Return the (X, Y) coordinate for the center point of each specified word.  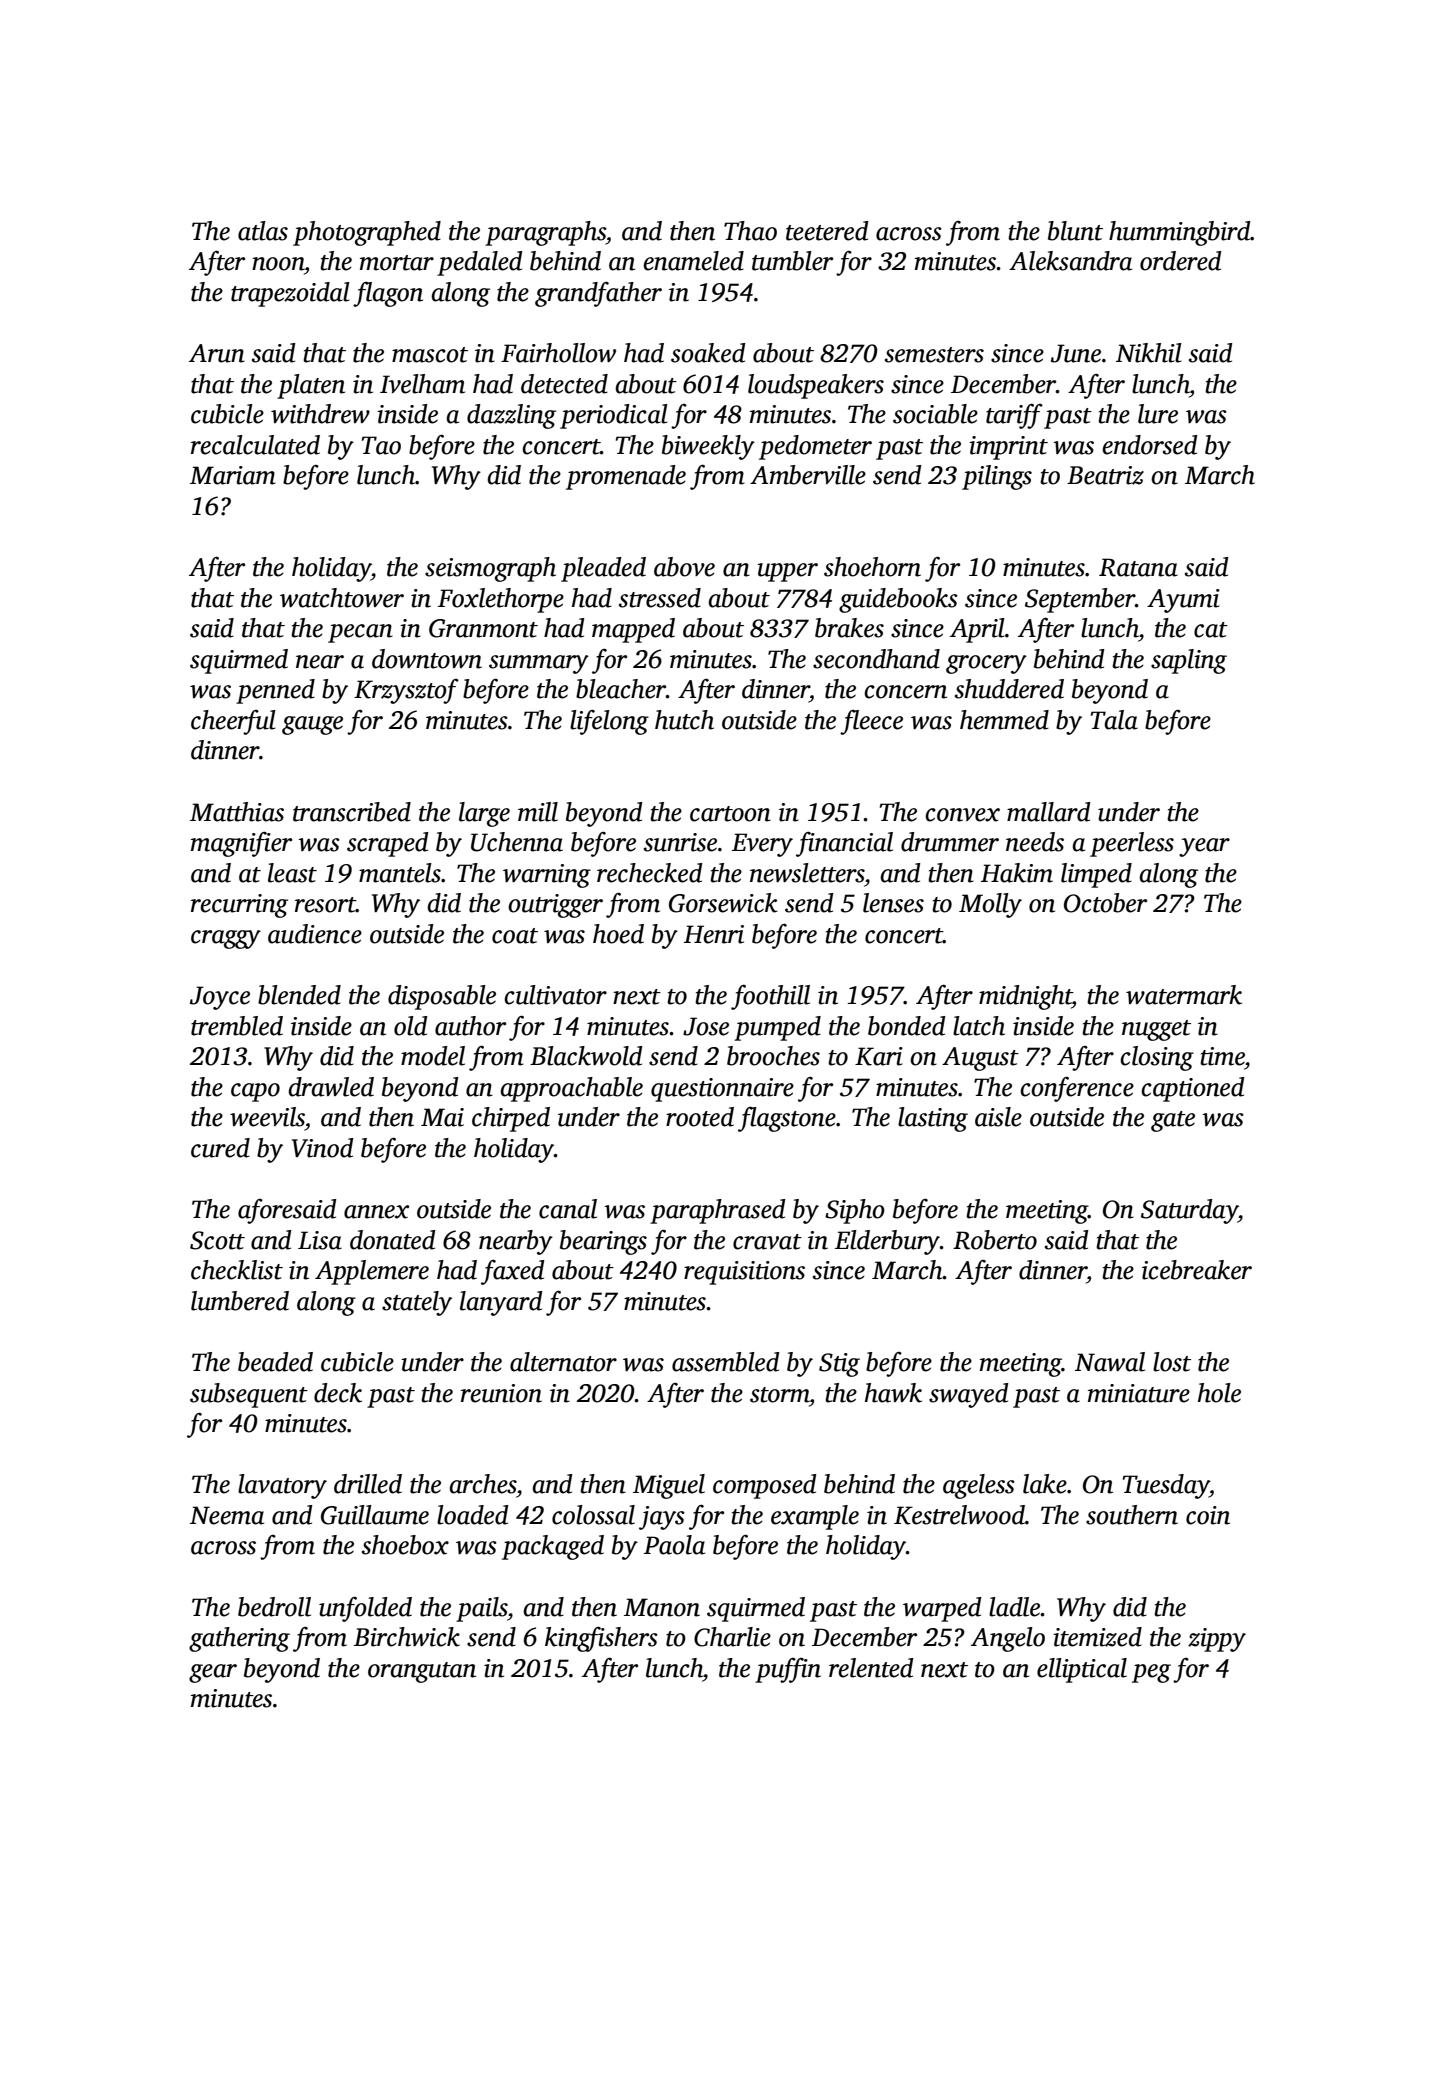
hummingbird (1180, 233)
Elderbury (887, 1242)
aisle (998, 1117)
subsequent (249, 1395)
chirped (511, 1119)
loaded (473, 1515)
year (1204, 847)
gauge (312, 725)
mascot (430, 355)
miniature (1139, 1393)
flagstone (787, 1119)
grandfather (598, 294)
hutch (684, 720)
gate (1173, 1121)
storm (779, 1395)
